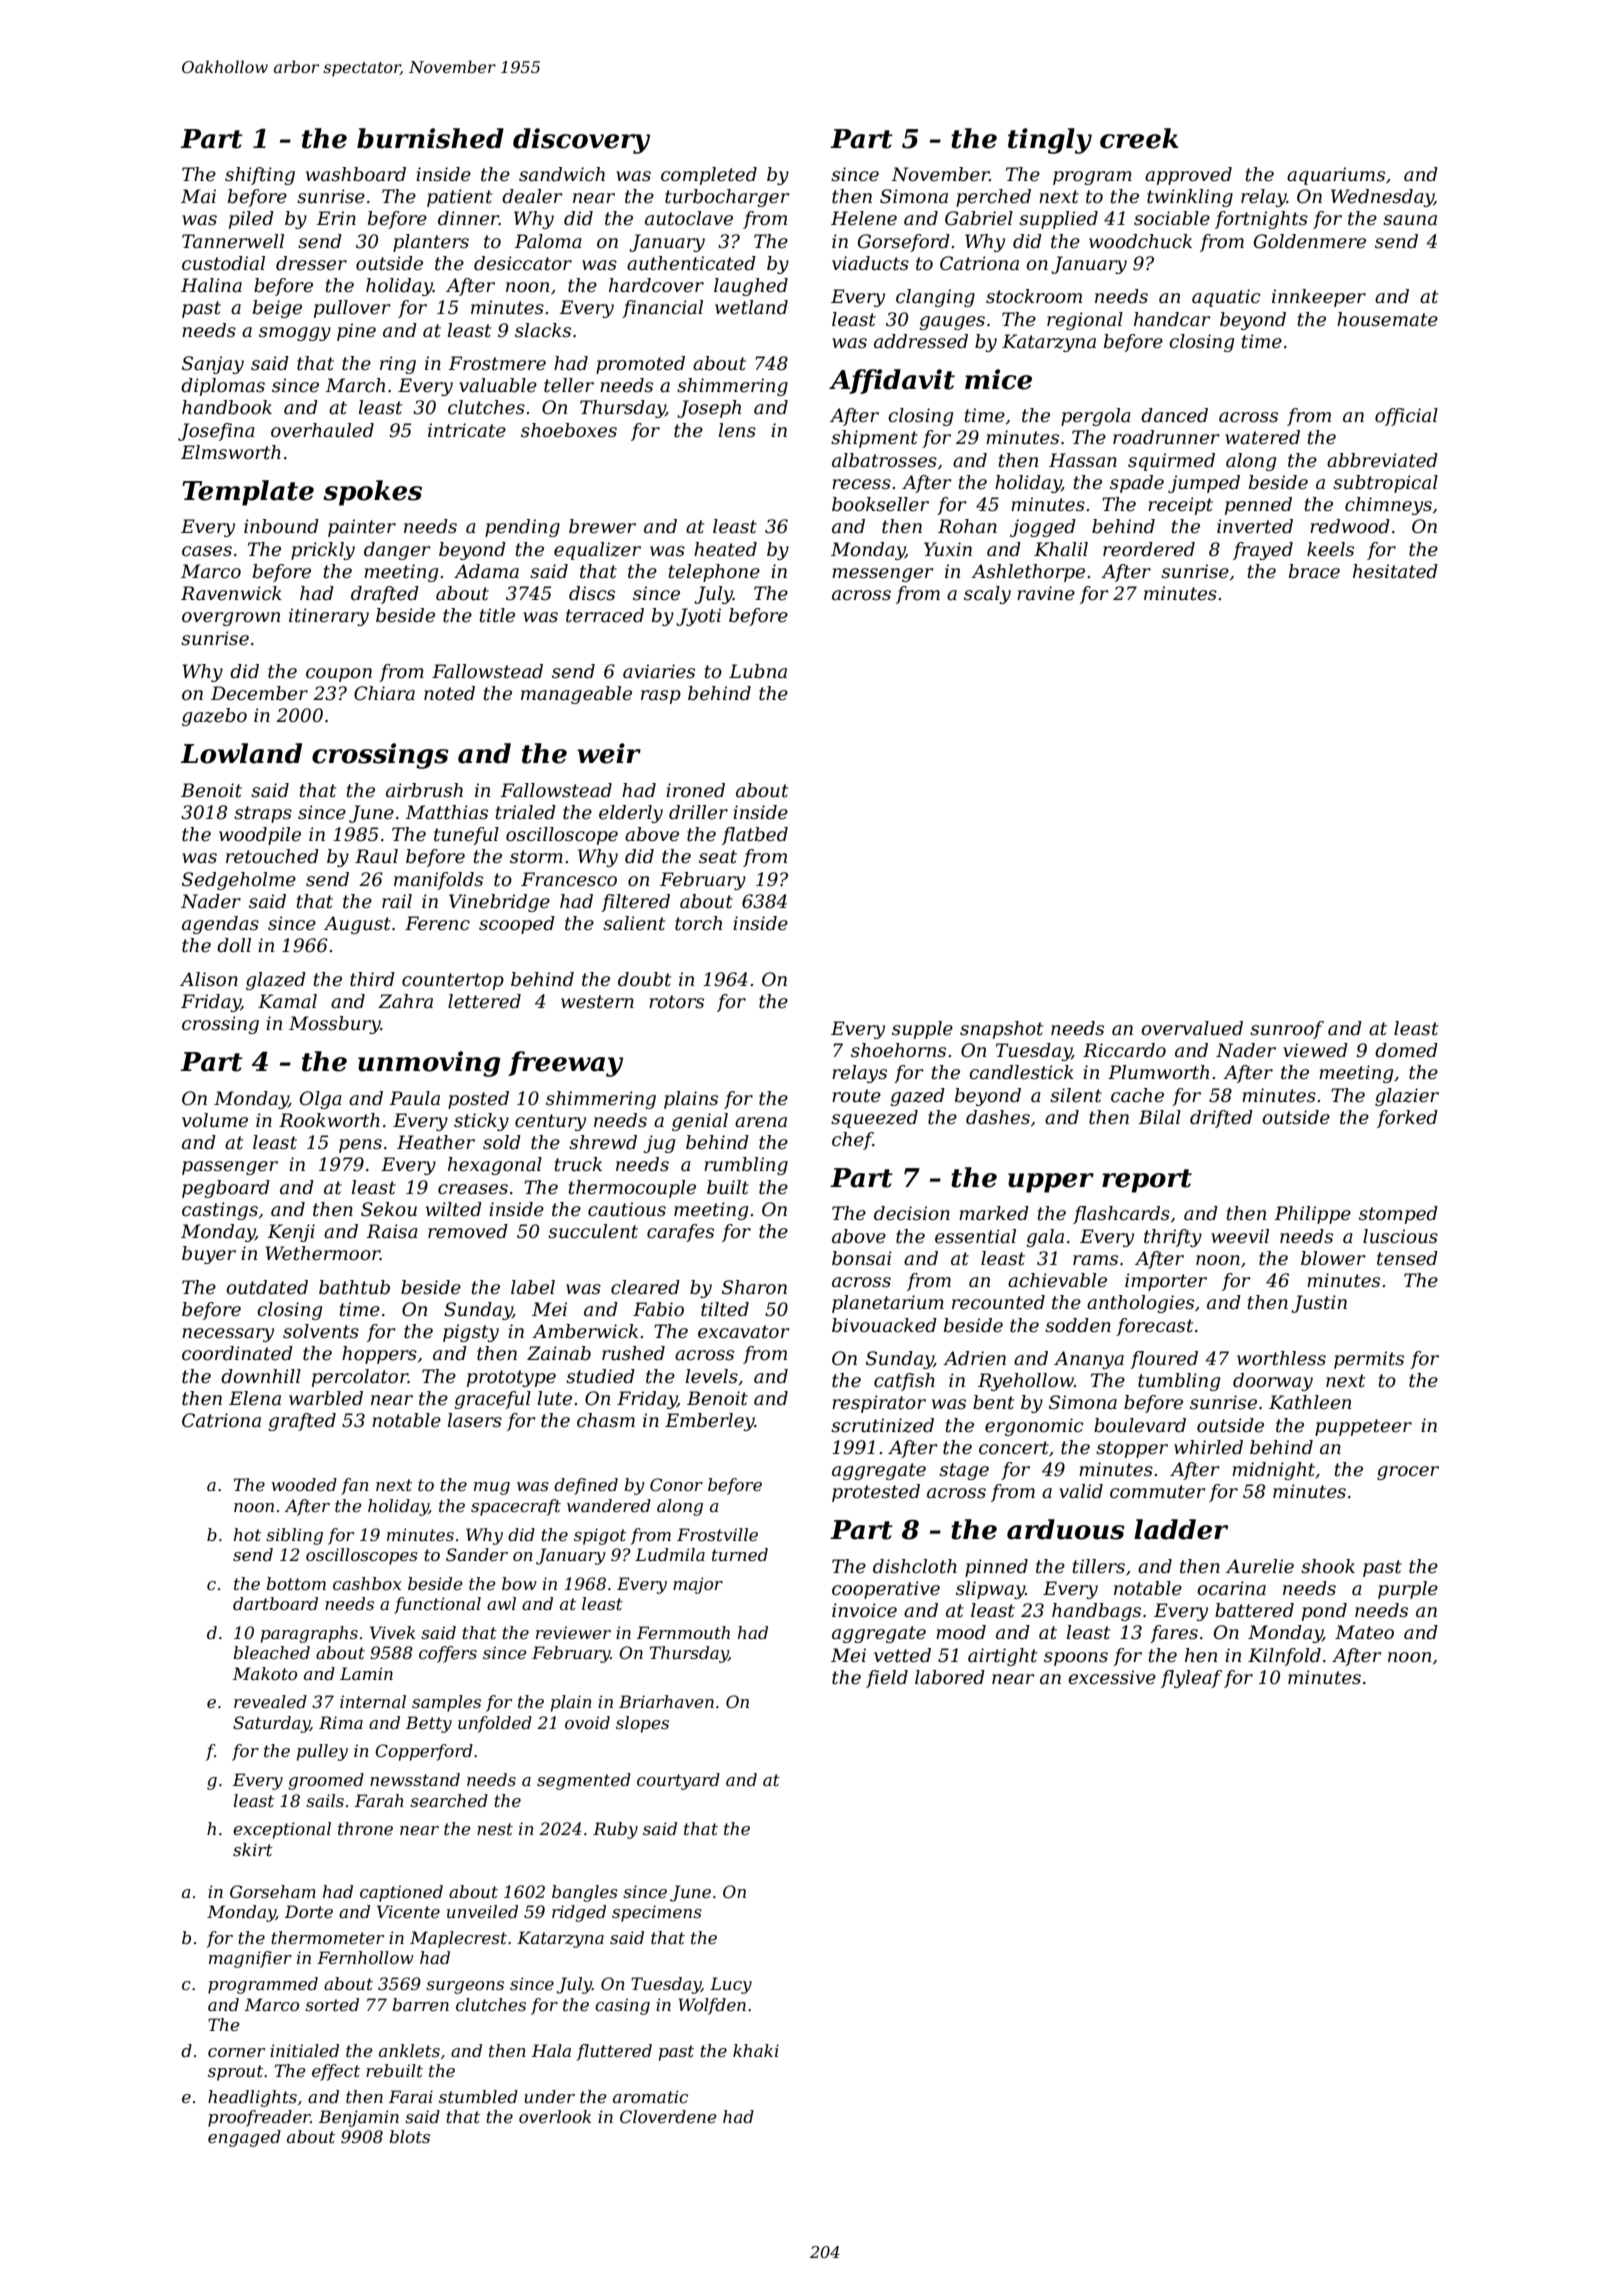  What do you see at coordinates (267, 1287) in the screenshot?
I see `outdated` at bounding box center [267, 1287].
